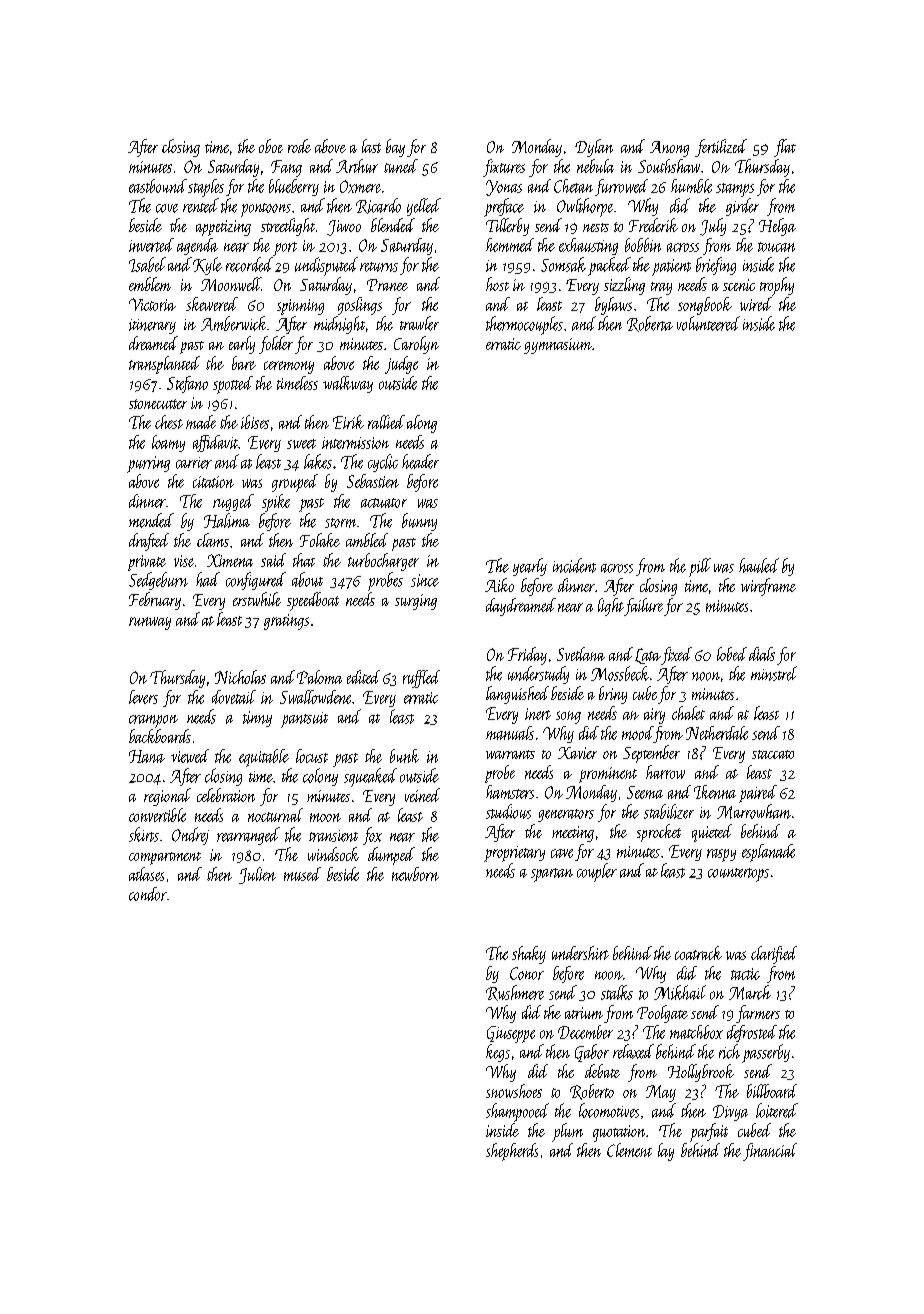 Image resolution: width=924 pixels, height=1314 pixels. Describe the element at coordinates (333, 854) in the document. I see `windsock` at that location.
